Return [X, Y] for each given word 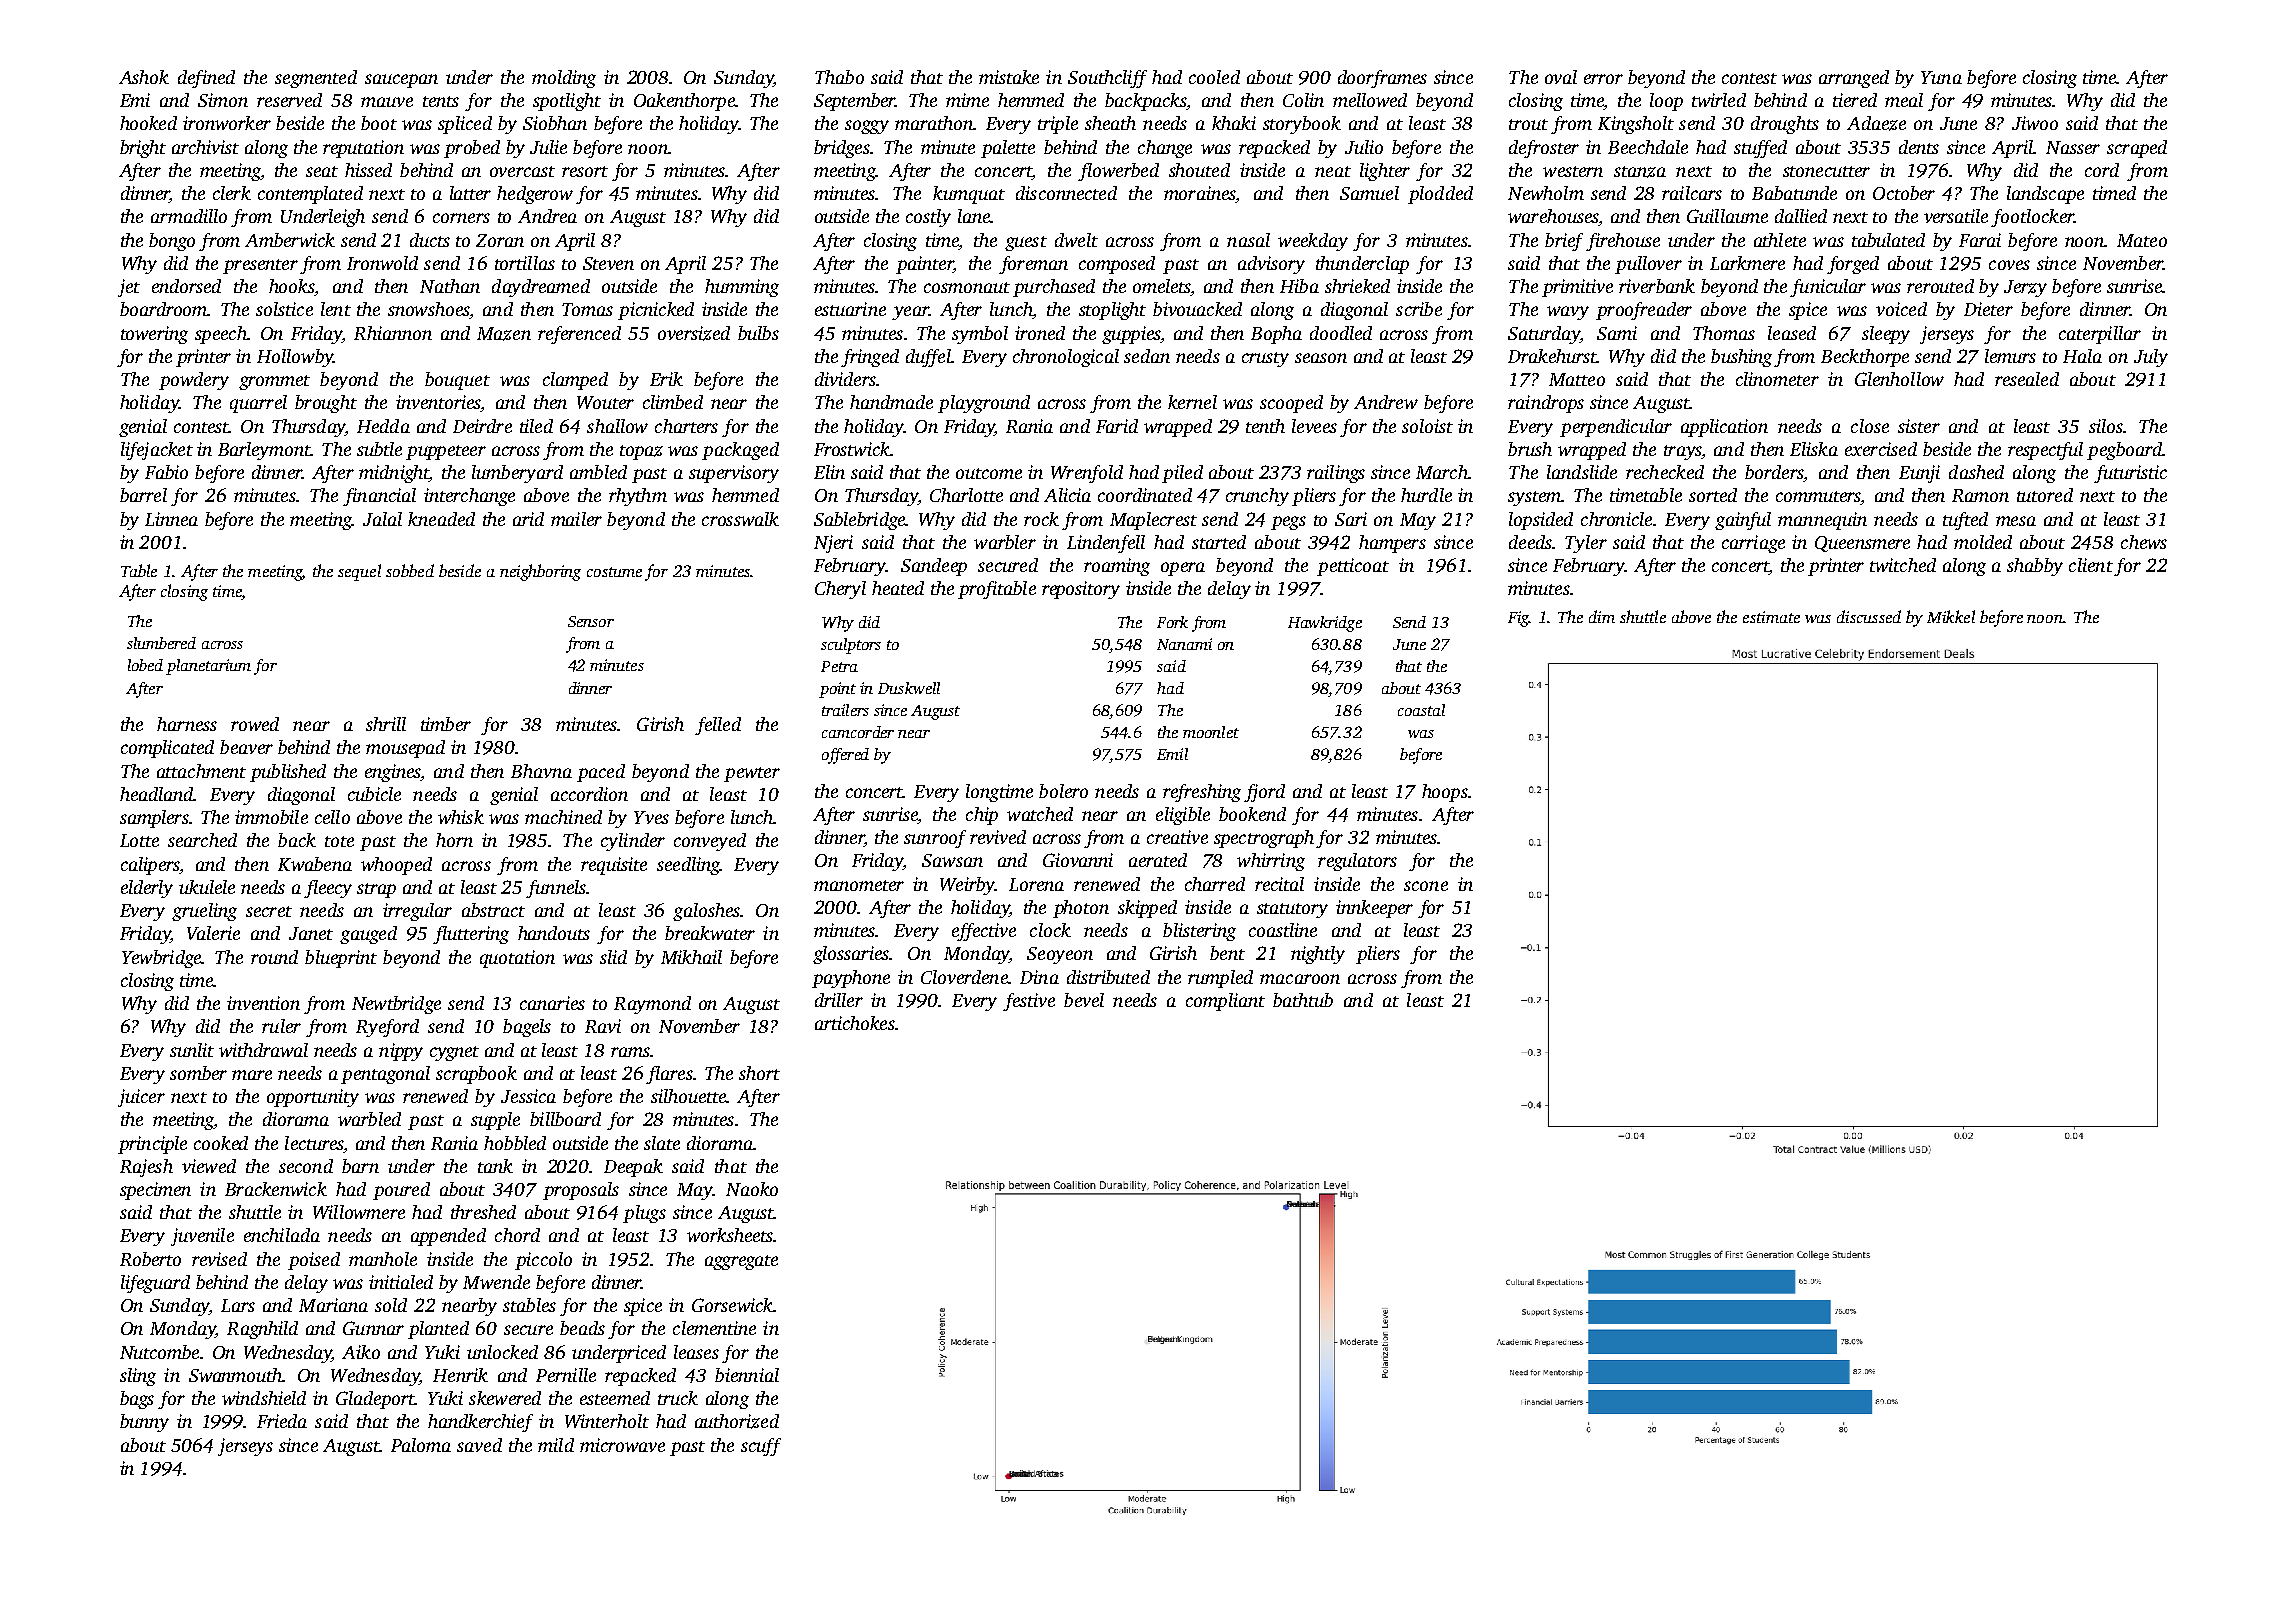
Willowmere [359, 1212]
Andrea [547, 216]
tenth [1265, 426]
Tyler [1586, 544]
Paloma [421, 1445]
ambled [598, 472]
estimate [1771, 617]
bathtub [1303, 1000]
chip [982, 816]
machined [563, 817]
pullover [1648, 265]
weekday [1313, 242]
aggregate [741, 1262]
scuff [761, 1447]
